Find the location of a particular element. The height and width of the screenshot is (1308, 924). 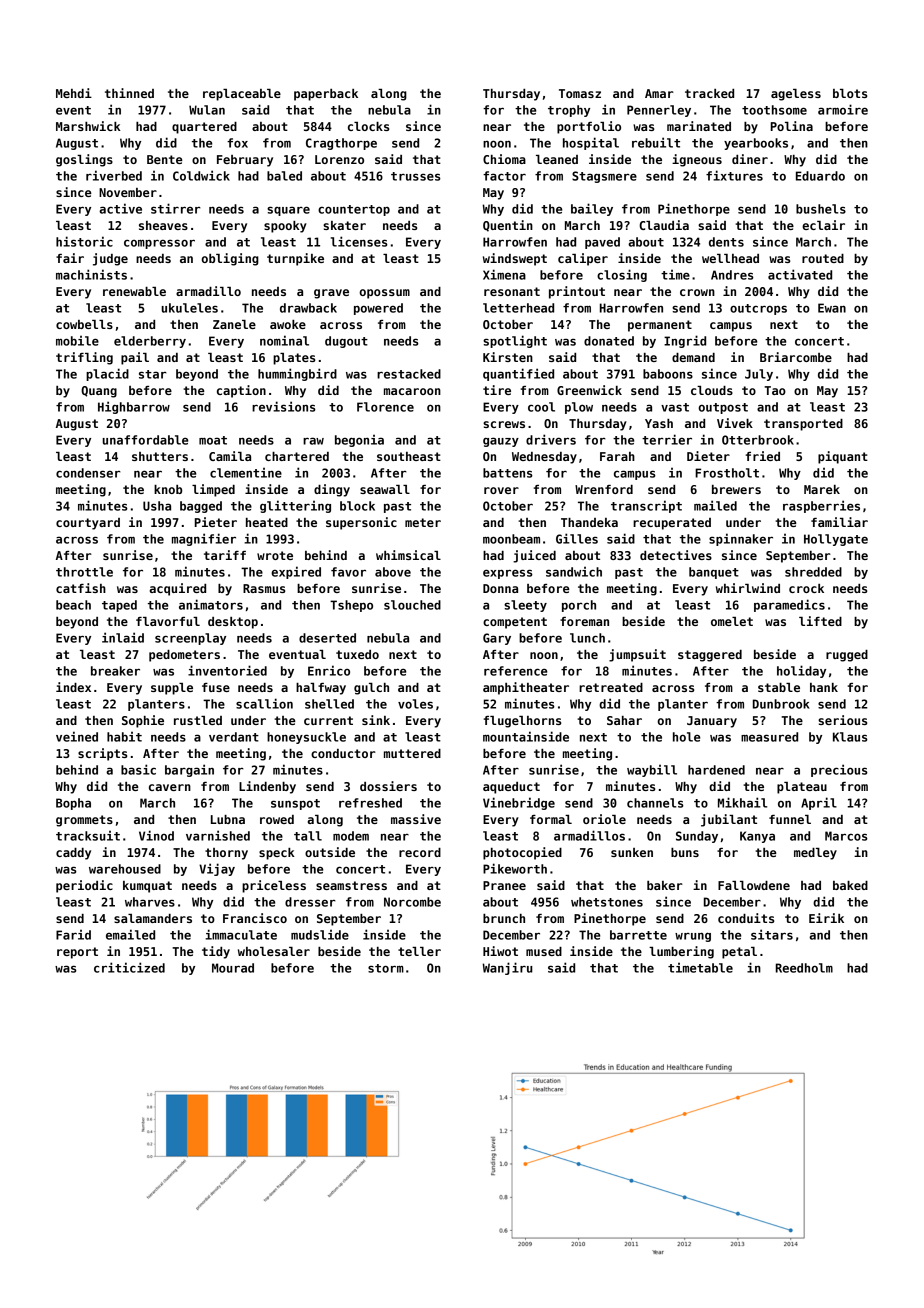

supple is located at coordinates (172, 689).
